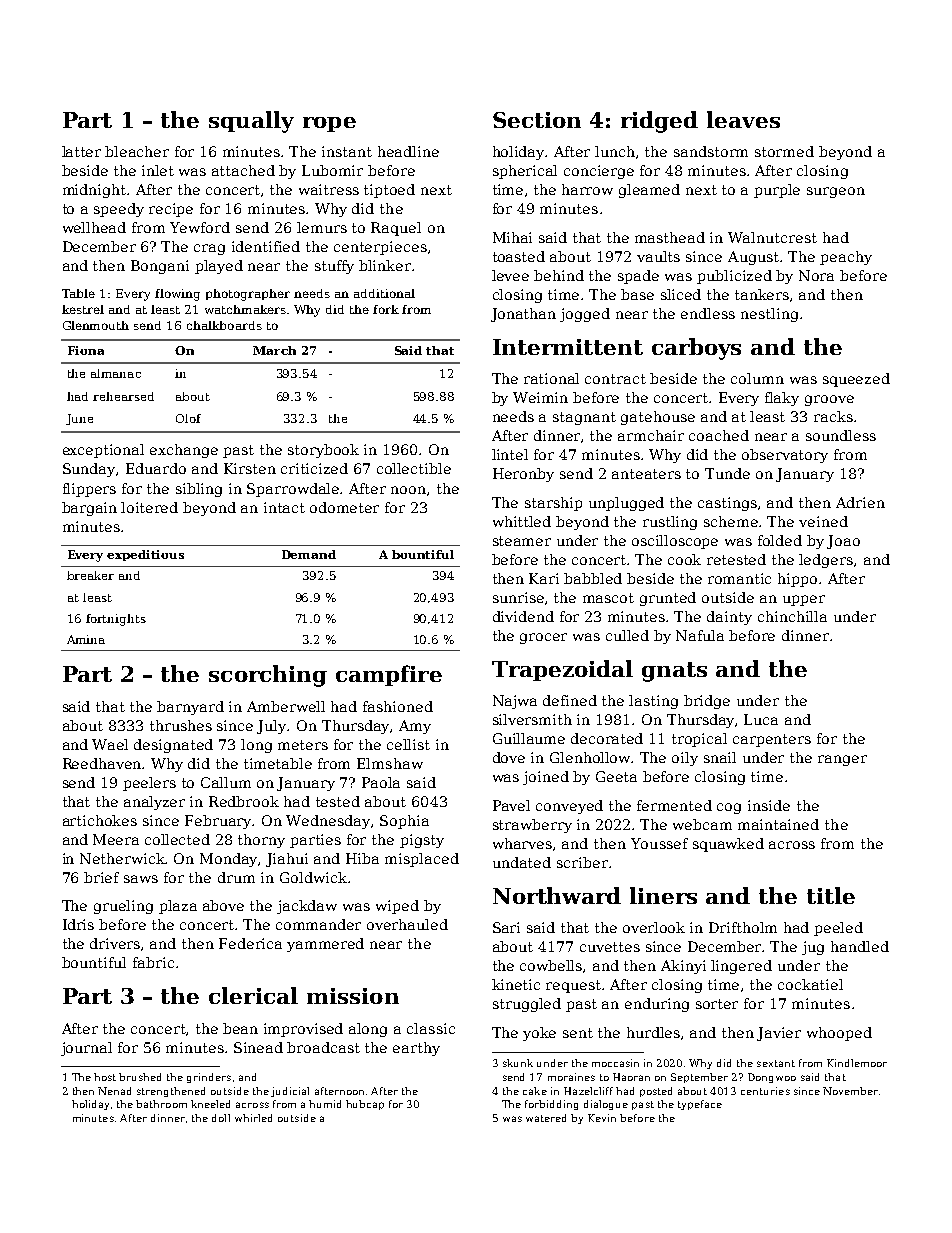  Describe the element at coordinates (553, 504) in the image. I see `starship` at that location.
